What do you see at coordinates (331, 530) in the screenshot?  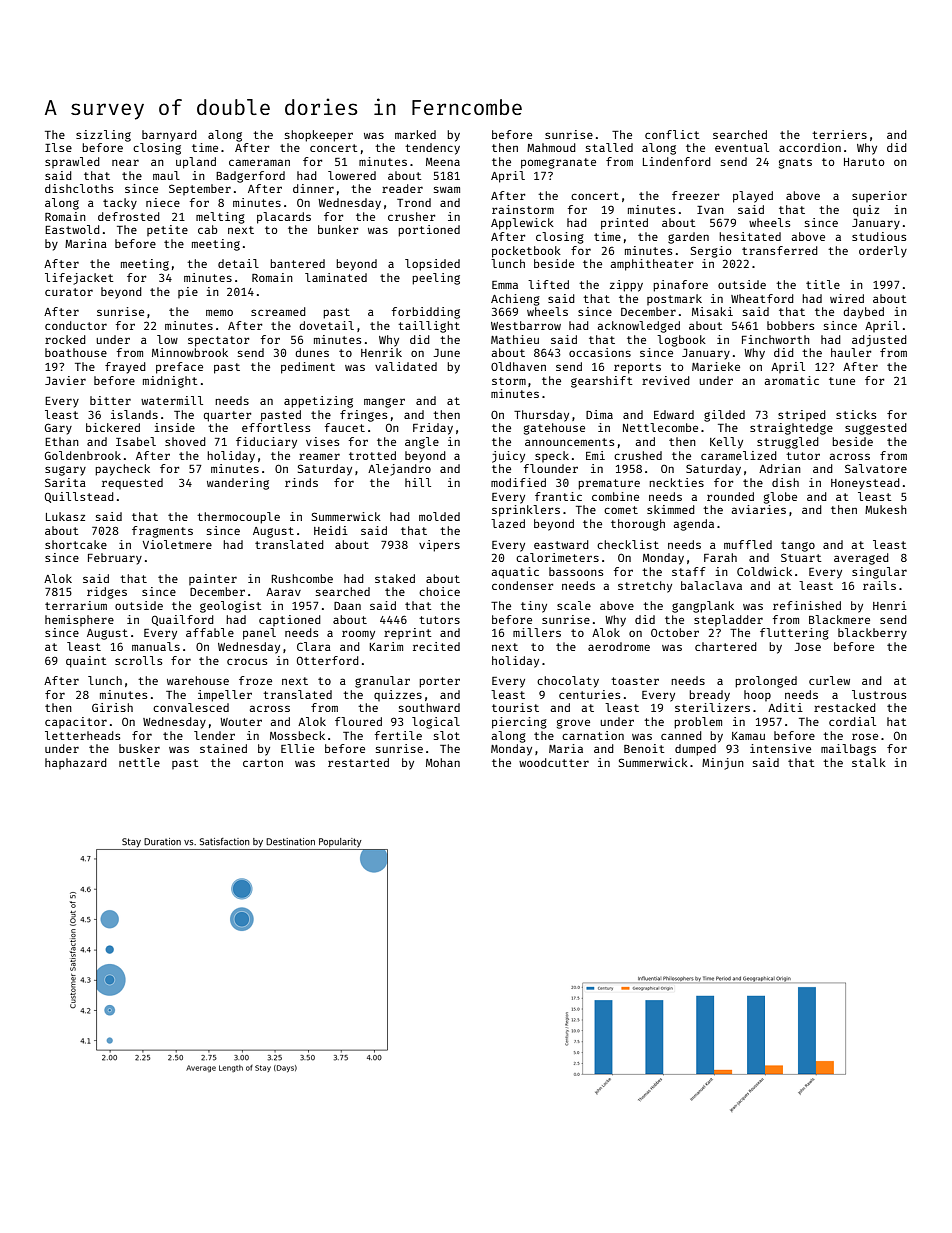 I see `Heidi` at bounding box center [331, 530].
